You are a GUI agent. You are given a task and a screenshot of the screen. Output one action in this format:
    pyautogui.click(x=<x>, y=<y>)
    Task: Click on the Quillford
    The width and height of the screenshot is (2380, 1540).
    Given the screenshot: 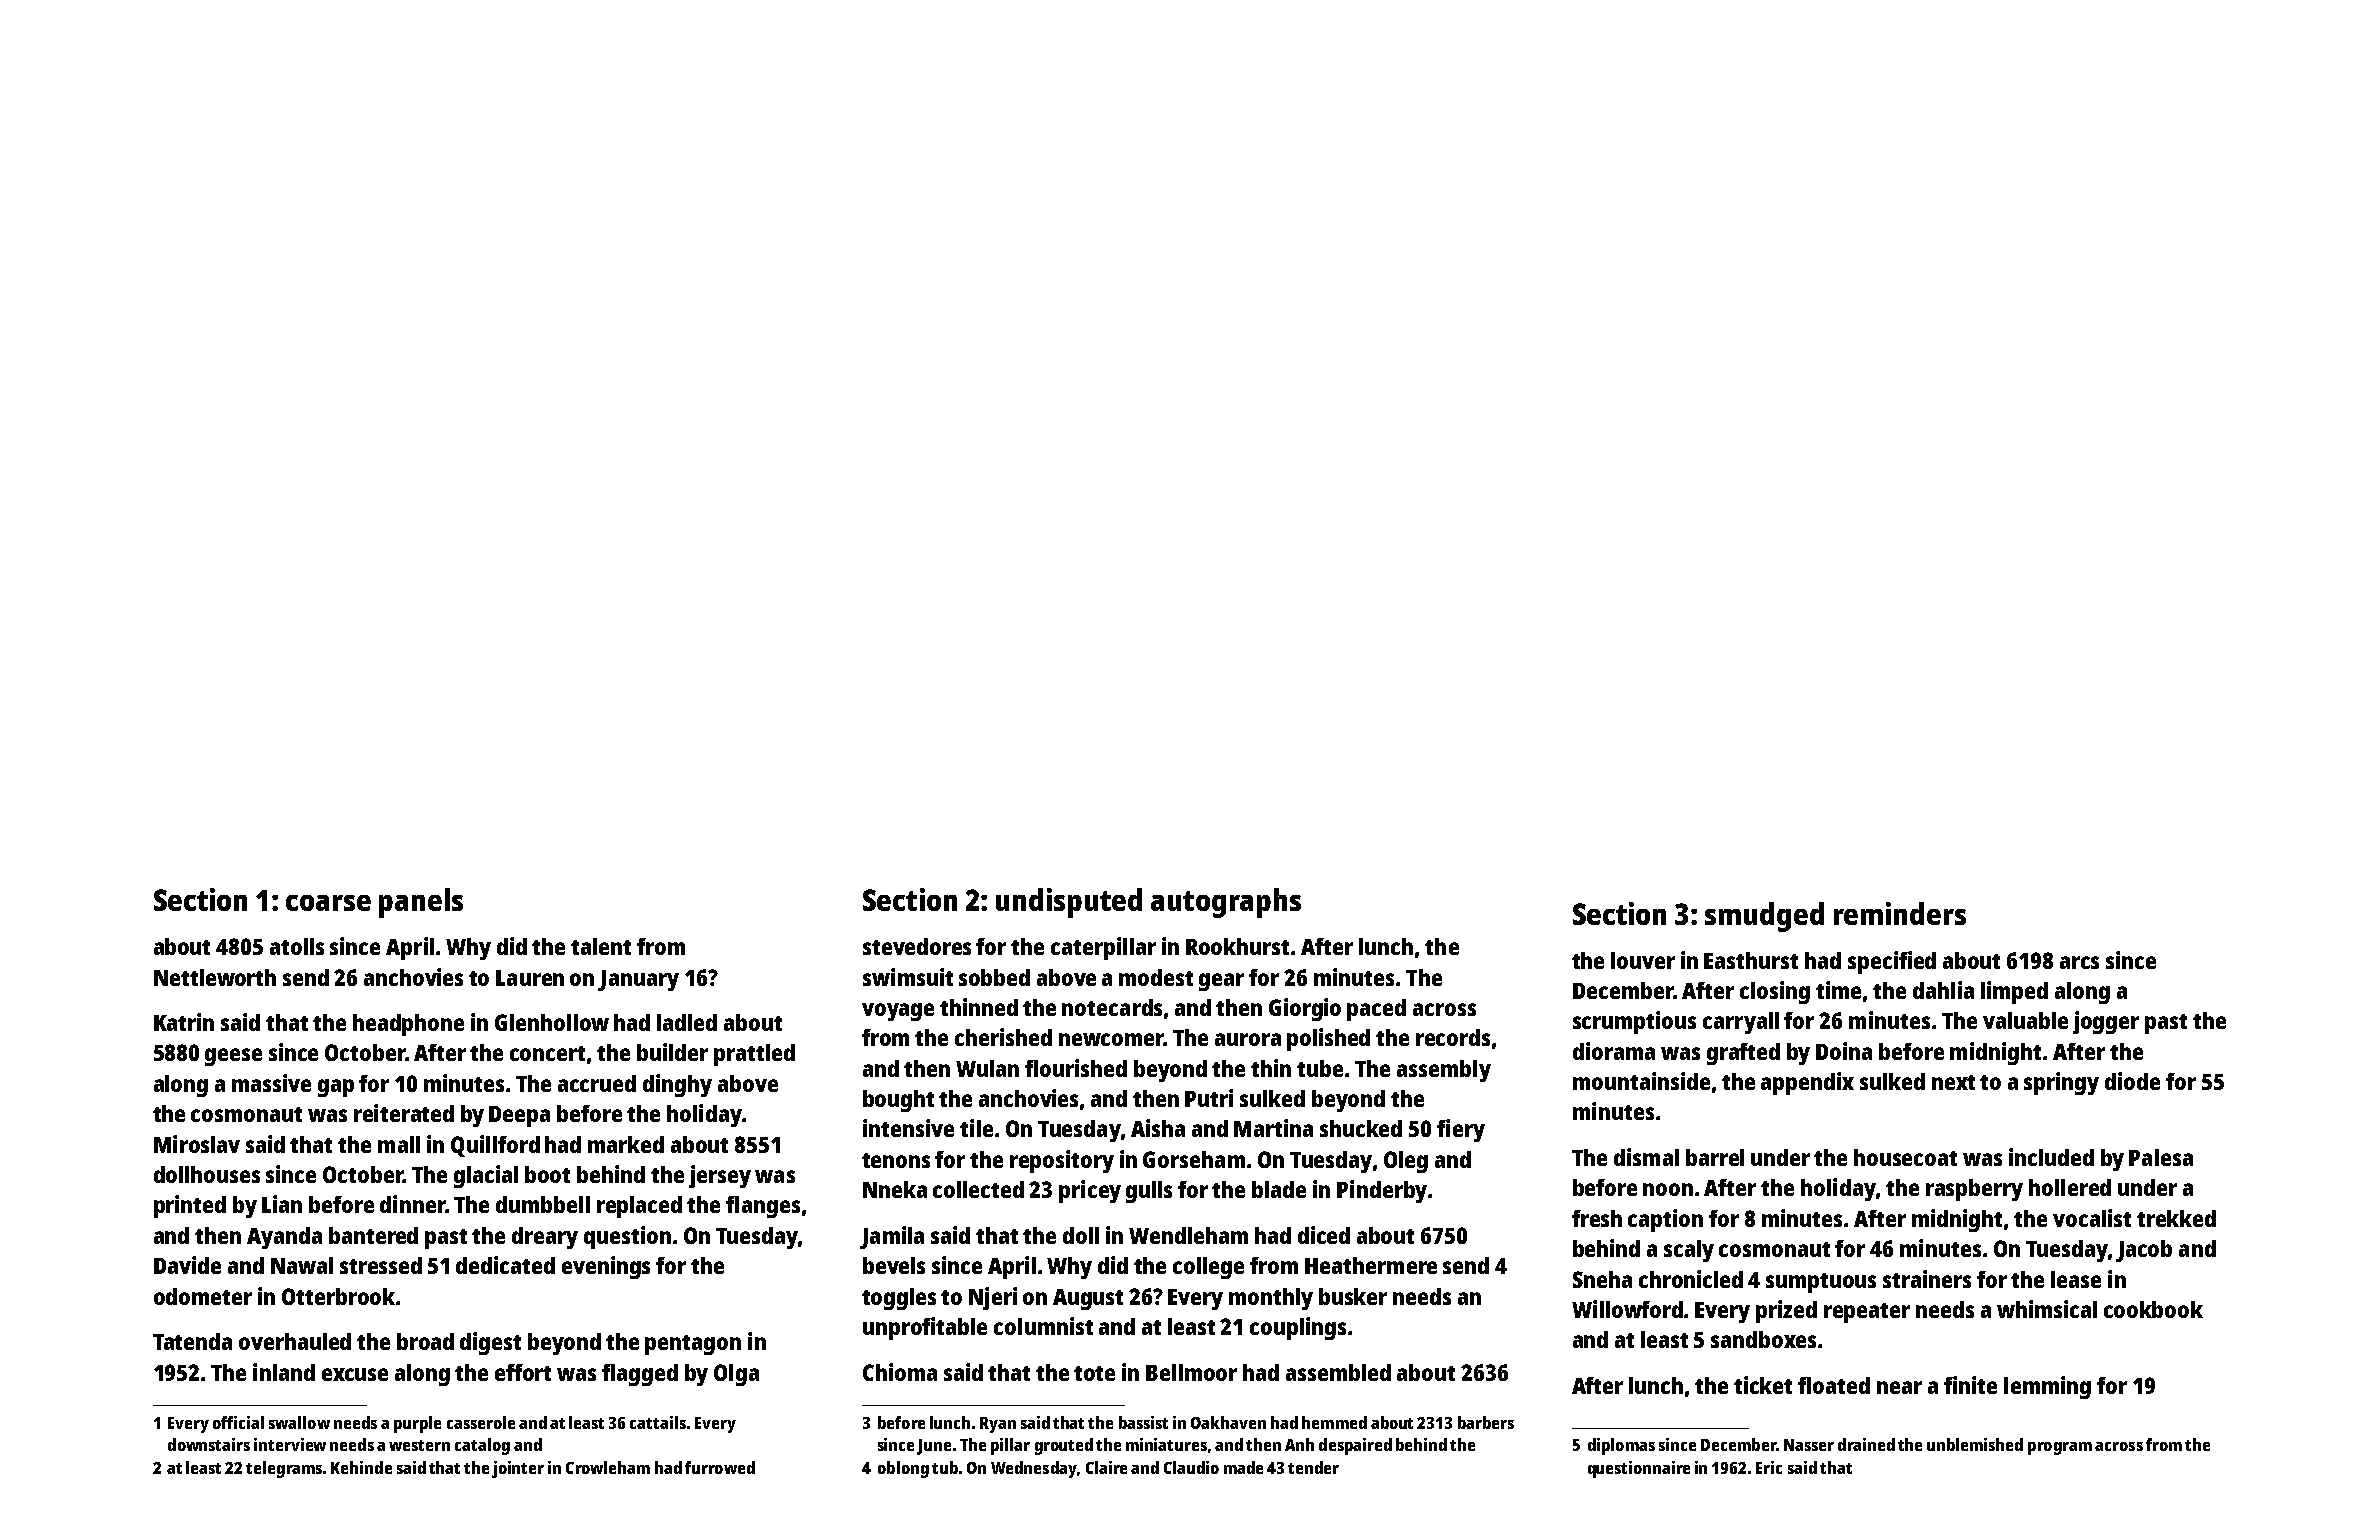 What is the action you would take?
    pyautogui.click(x=495, y=1146)
